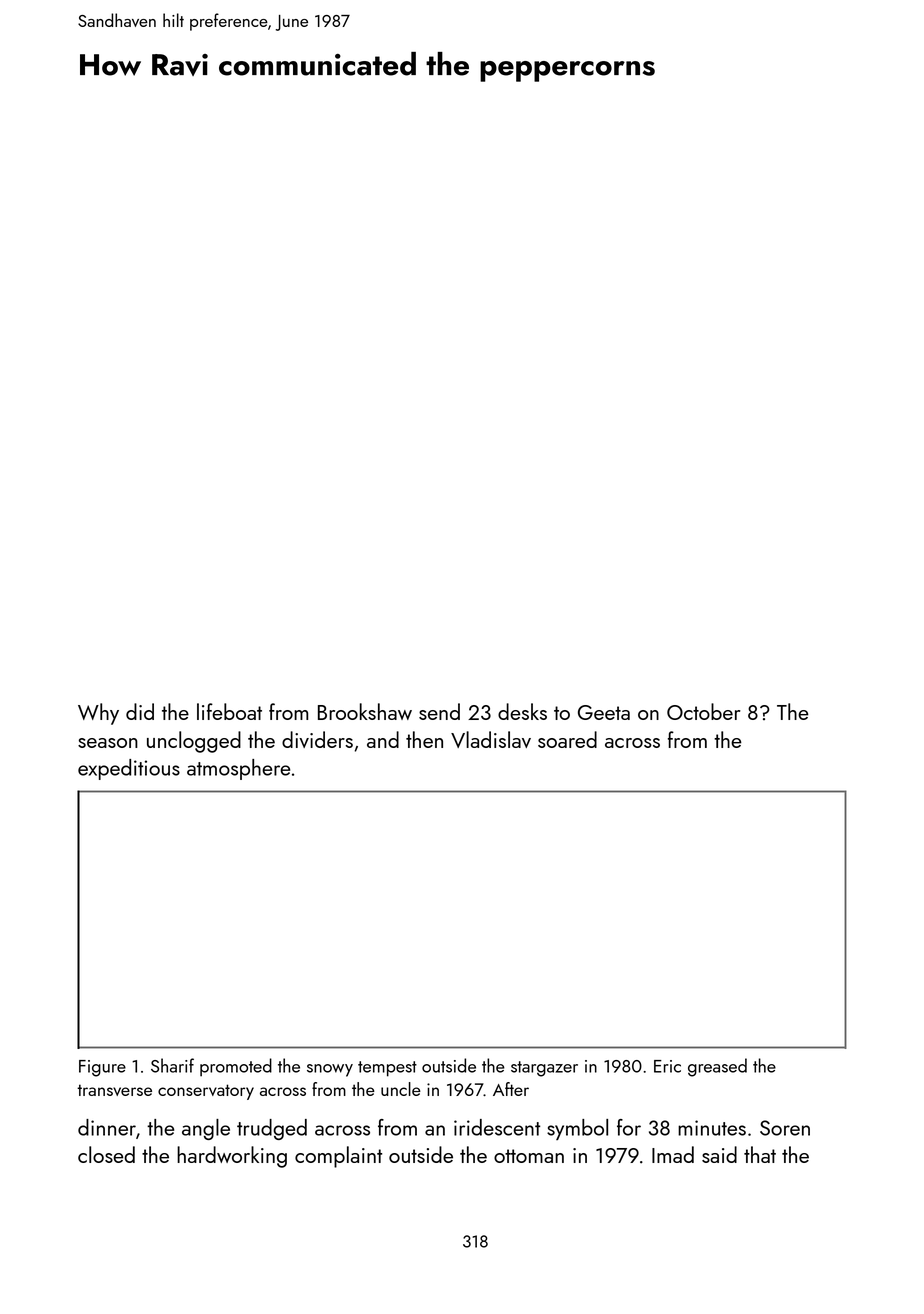 This screenshot has width=924, height=1314. I want to click on soared, so click(567, 739).
